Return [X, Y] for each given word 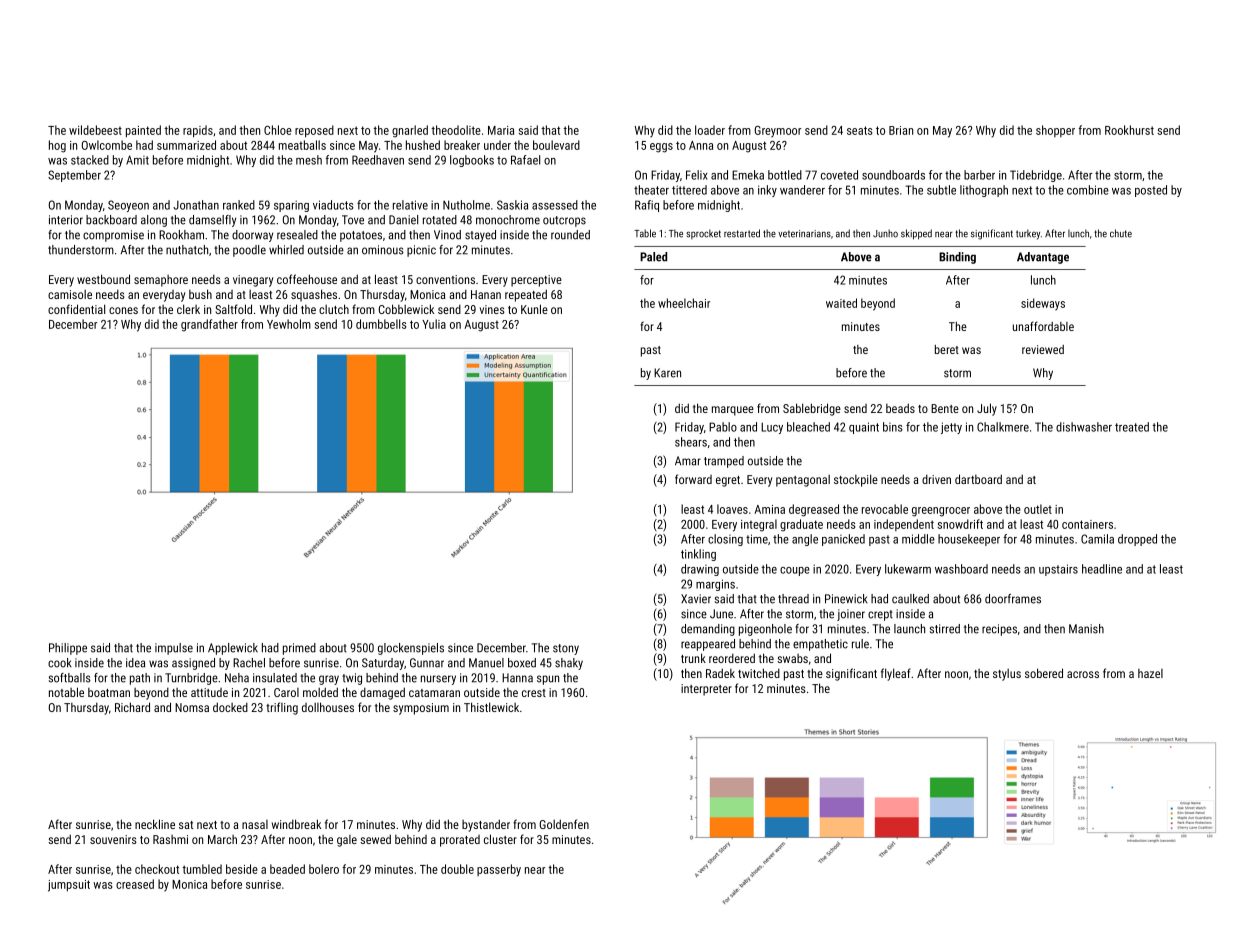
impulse [174, 649]
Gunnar [427, 663]
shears [691, 442]
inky [767, 191]
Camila [1097, 539]
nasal [255, 824]
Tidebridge [1036, 176]
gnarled [410, 131]
